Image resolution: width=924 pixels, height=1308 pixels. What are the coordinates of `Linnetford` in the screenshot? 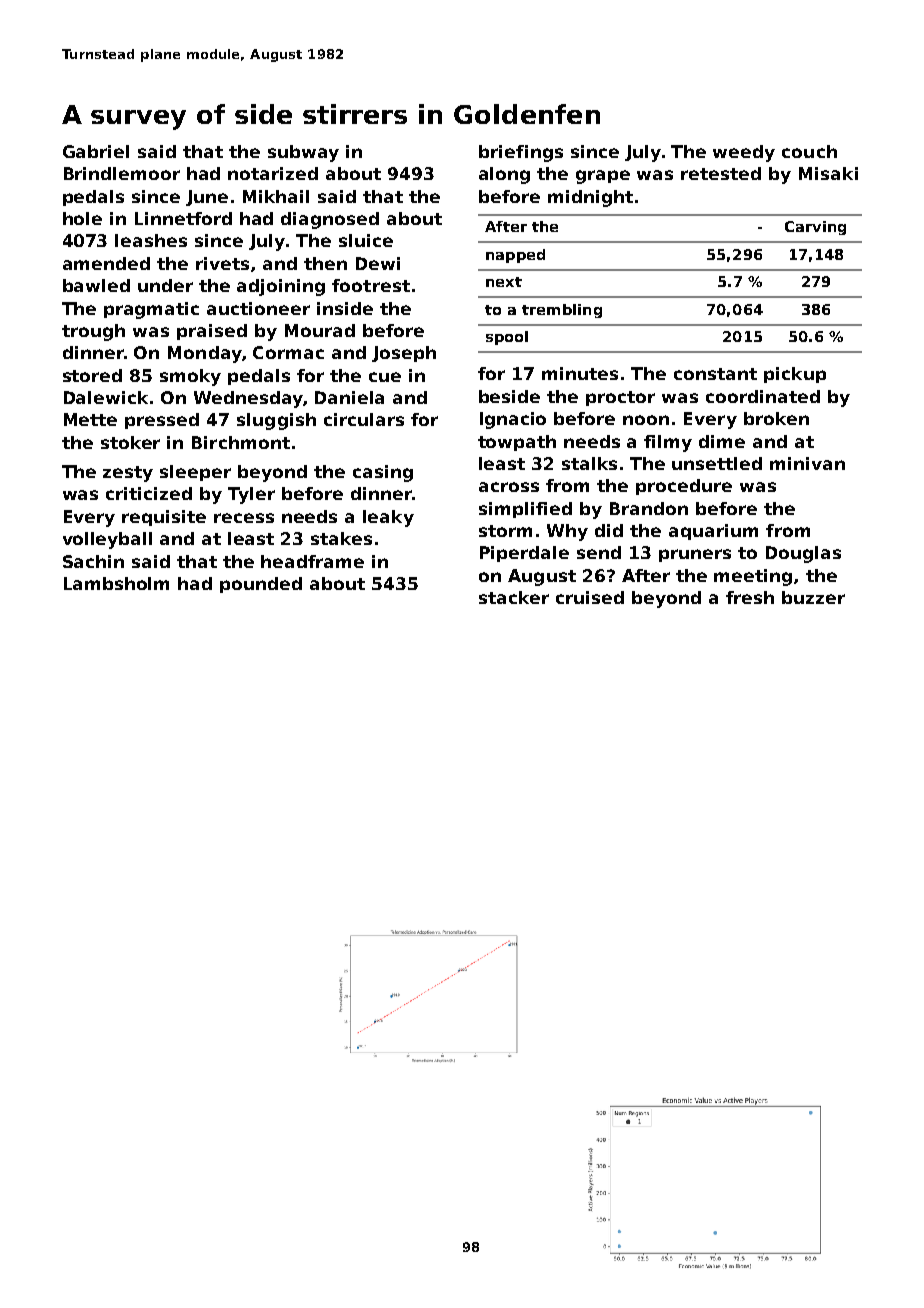 It's located at (183, 218).
